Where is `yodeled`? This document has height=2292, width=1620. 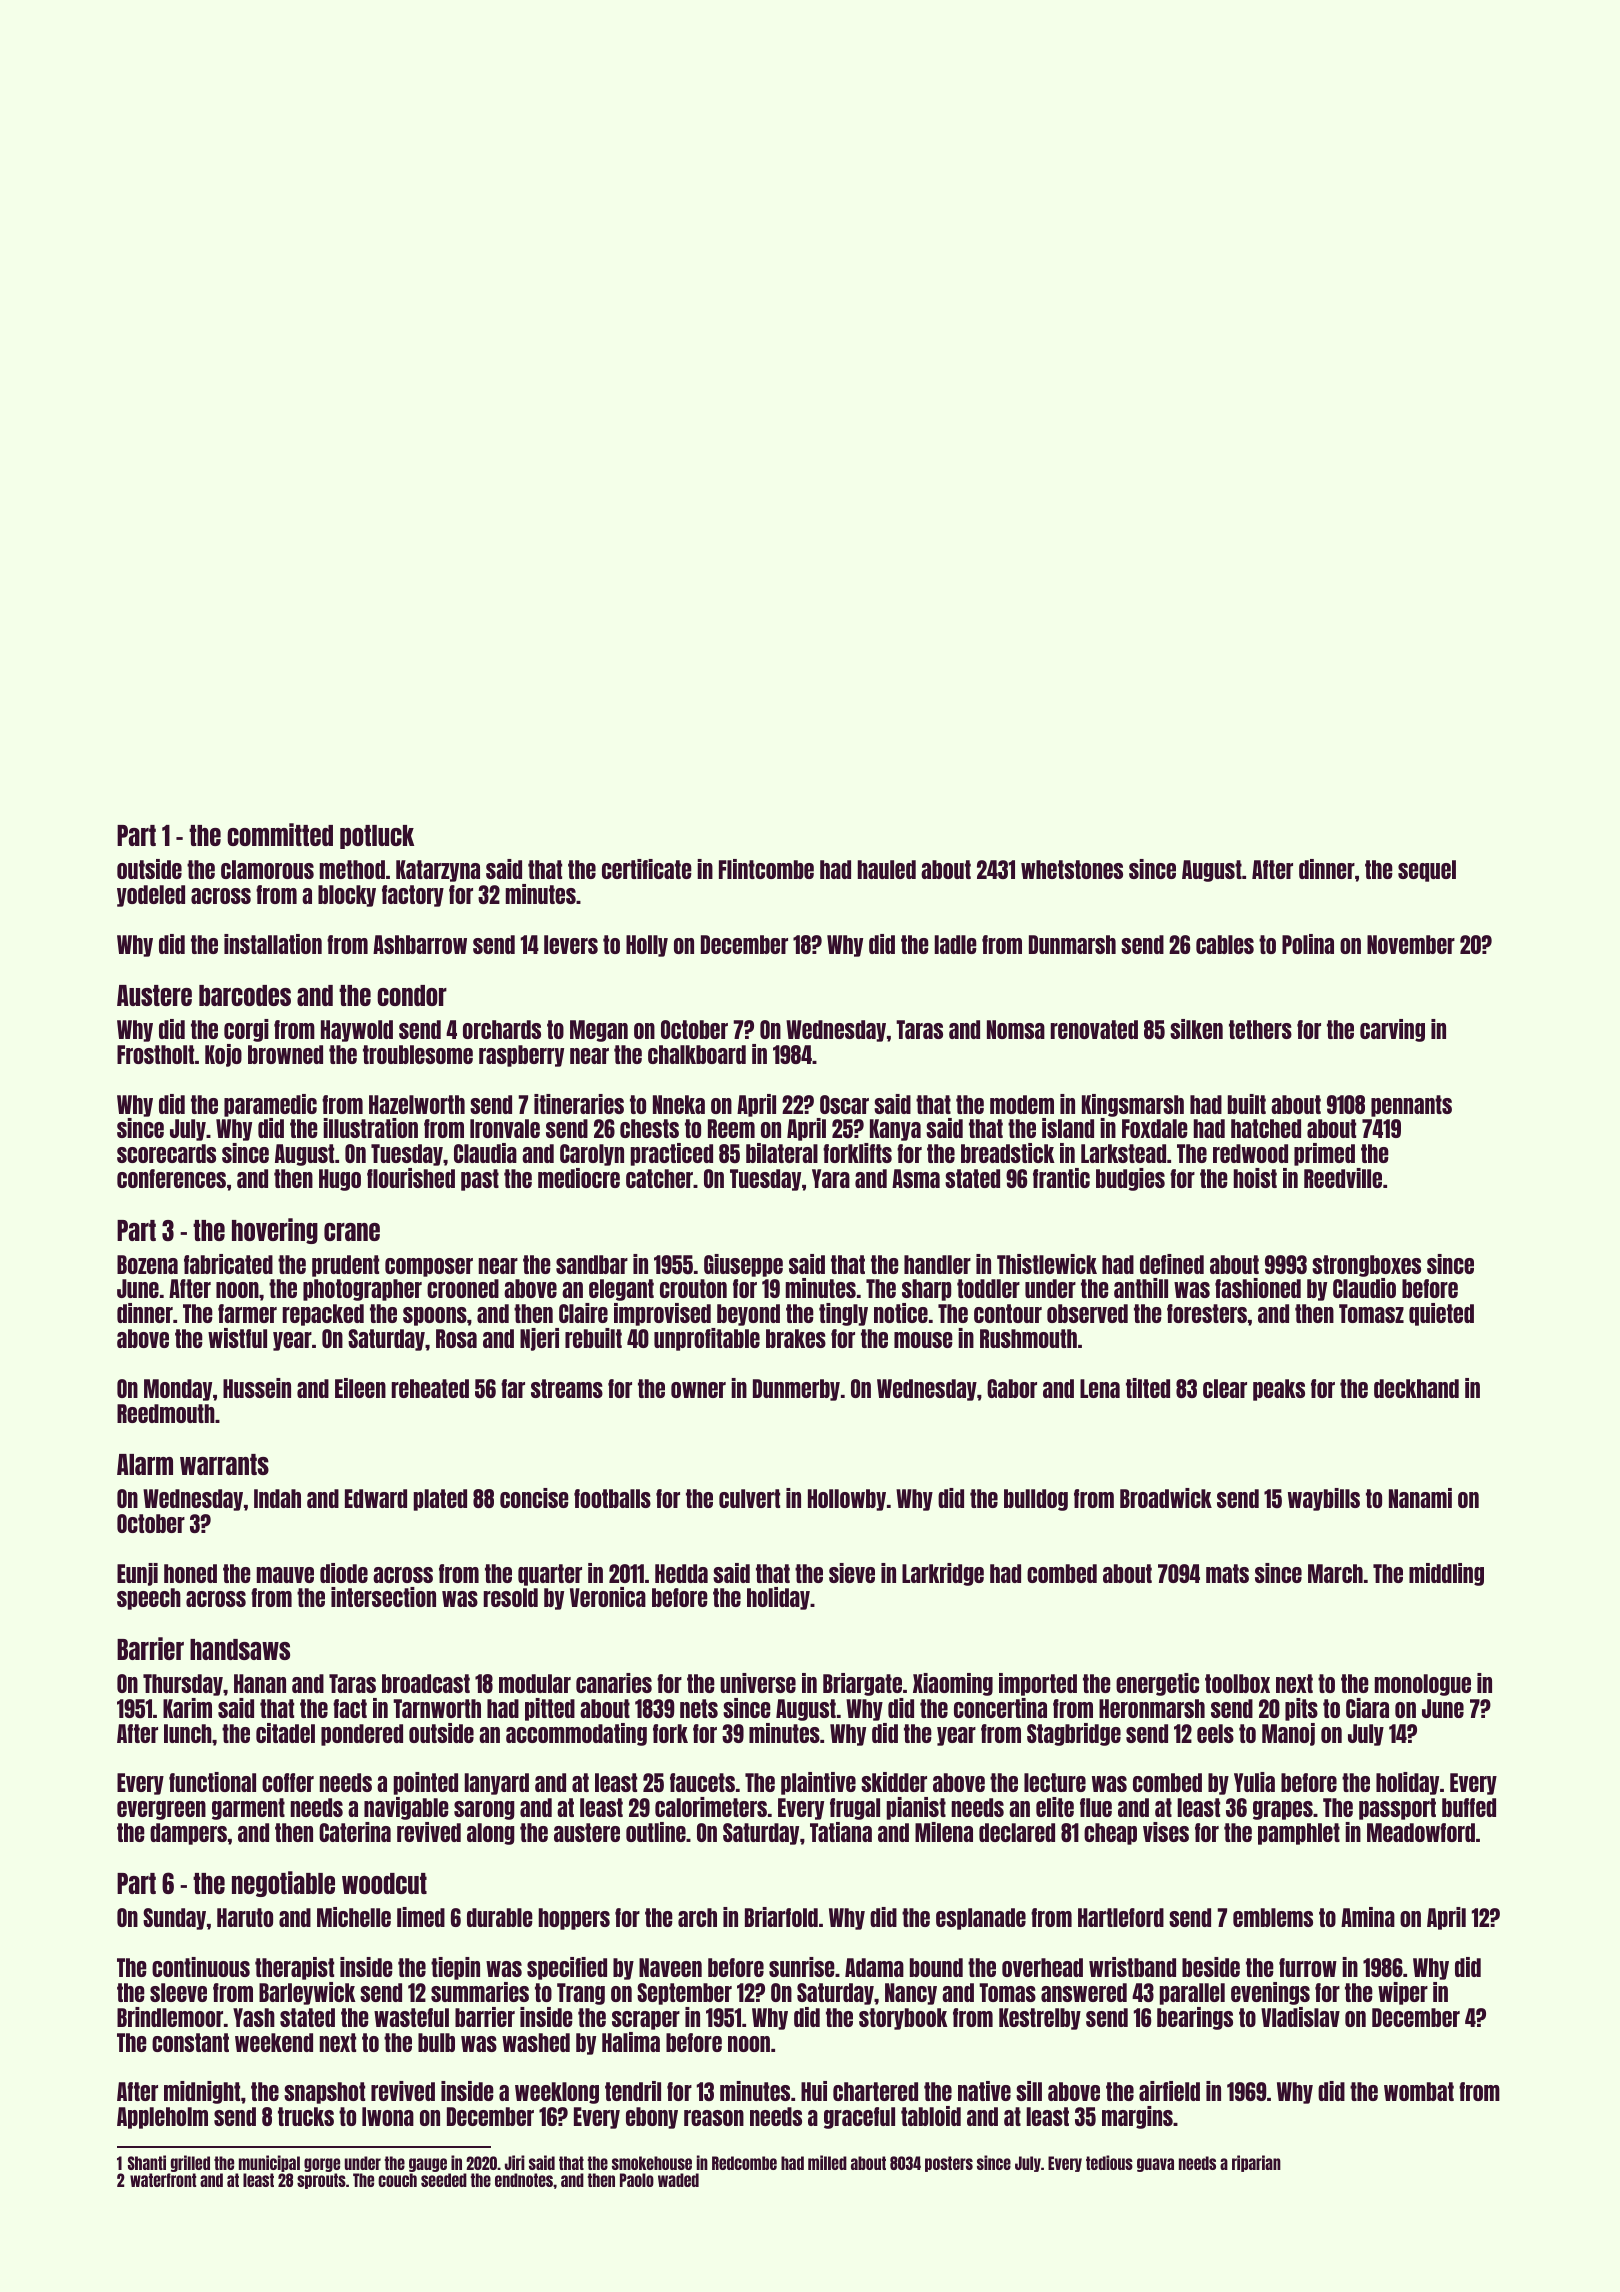 yodeled is located at coordinates (151, 896).
